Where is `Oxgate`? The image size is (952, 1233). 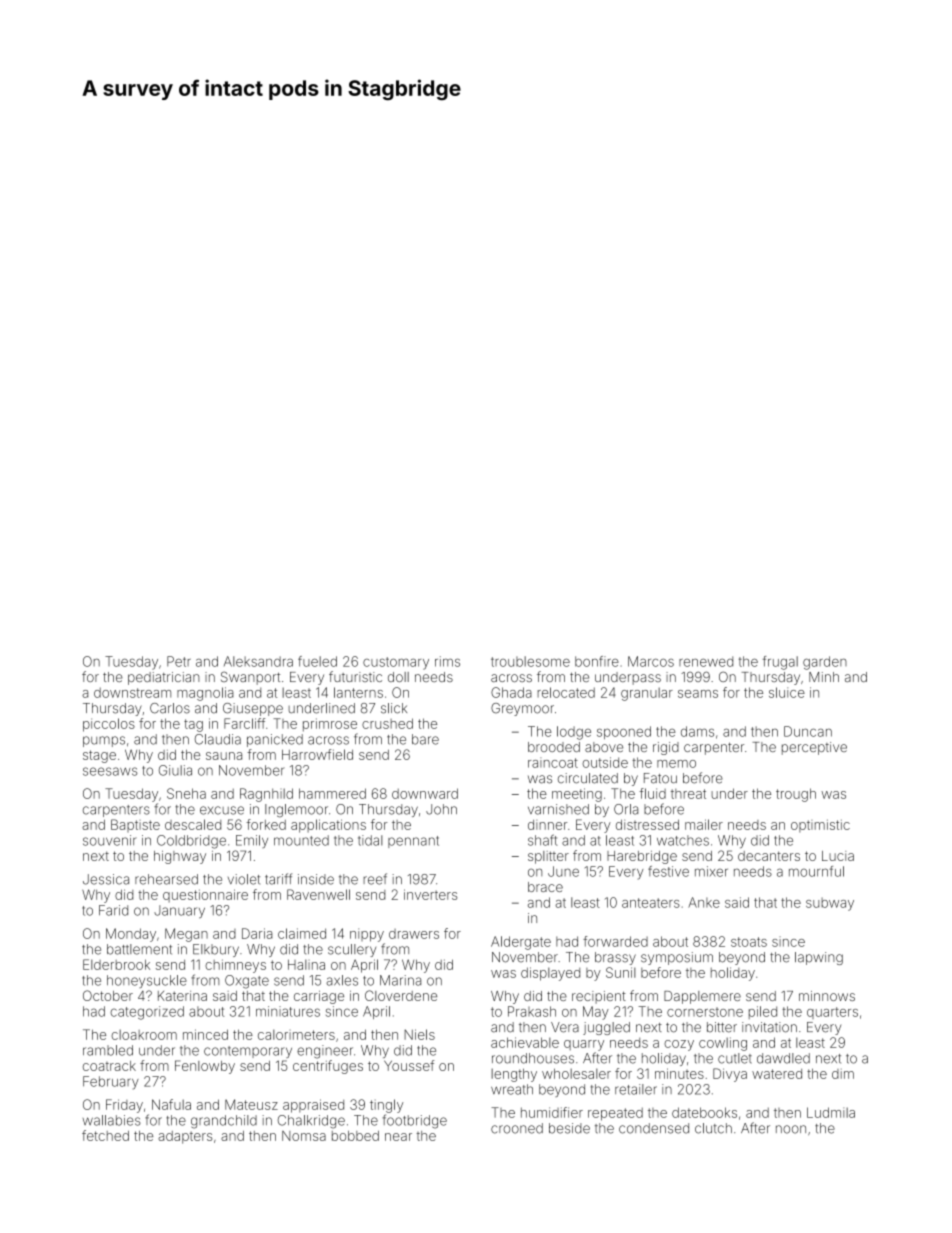
Oxgate is located at coordinates (247, 982).
